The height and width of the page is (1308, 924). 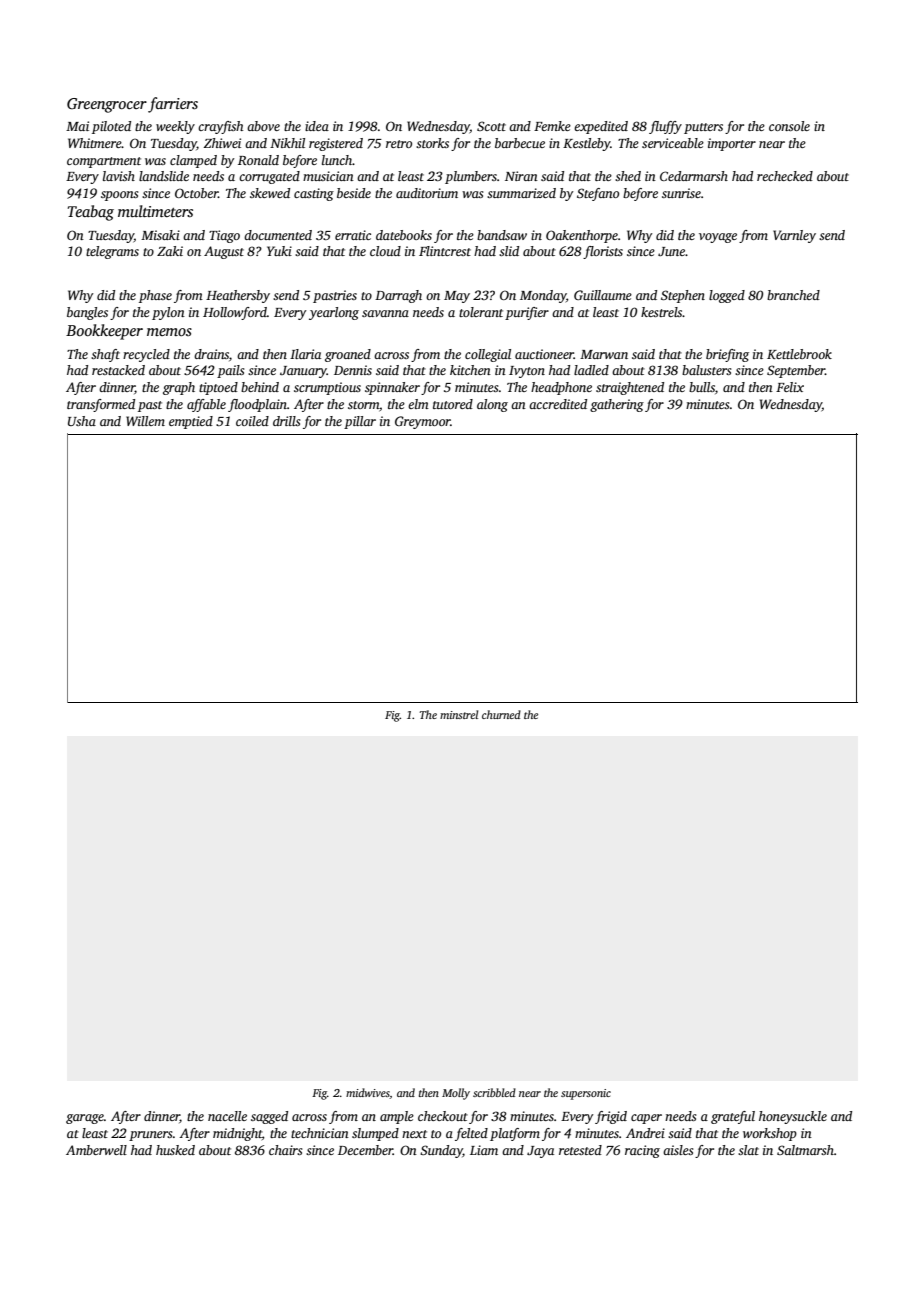 I want to click on Felix, so click(x=790, y=387).
